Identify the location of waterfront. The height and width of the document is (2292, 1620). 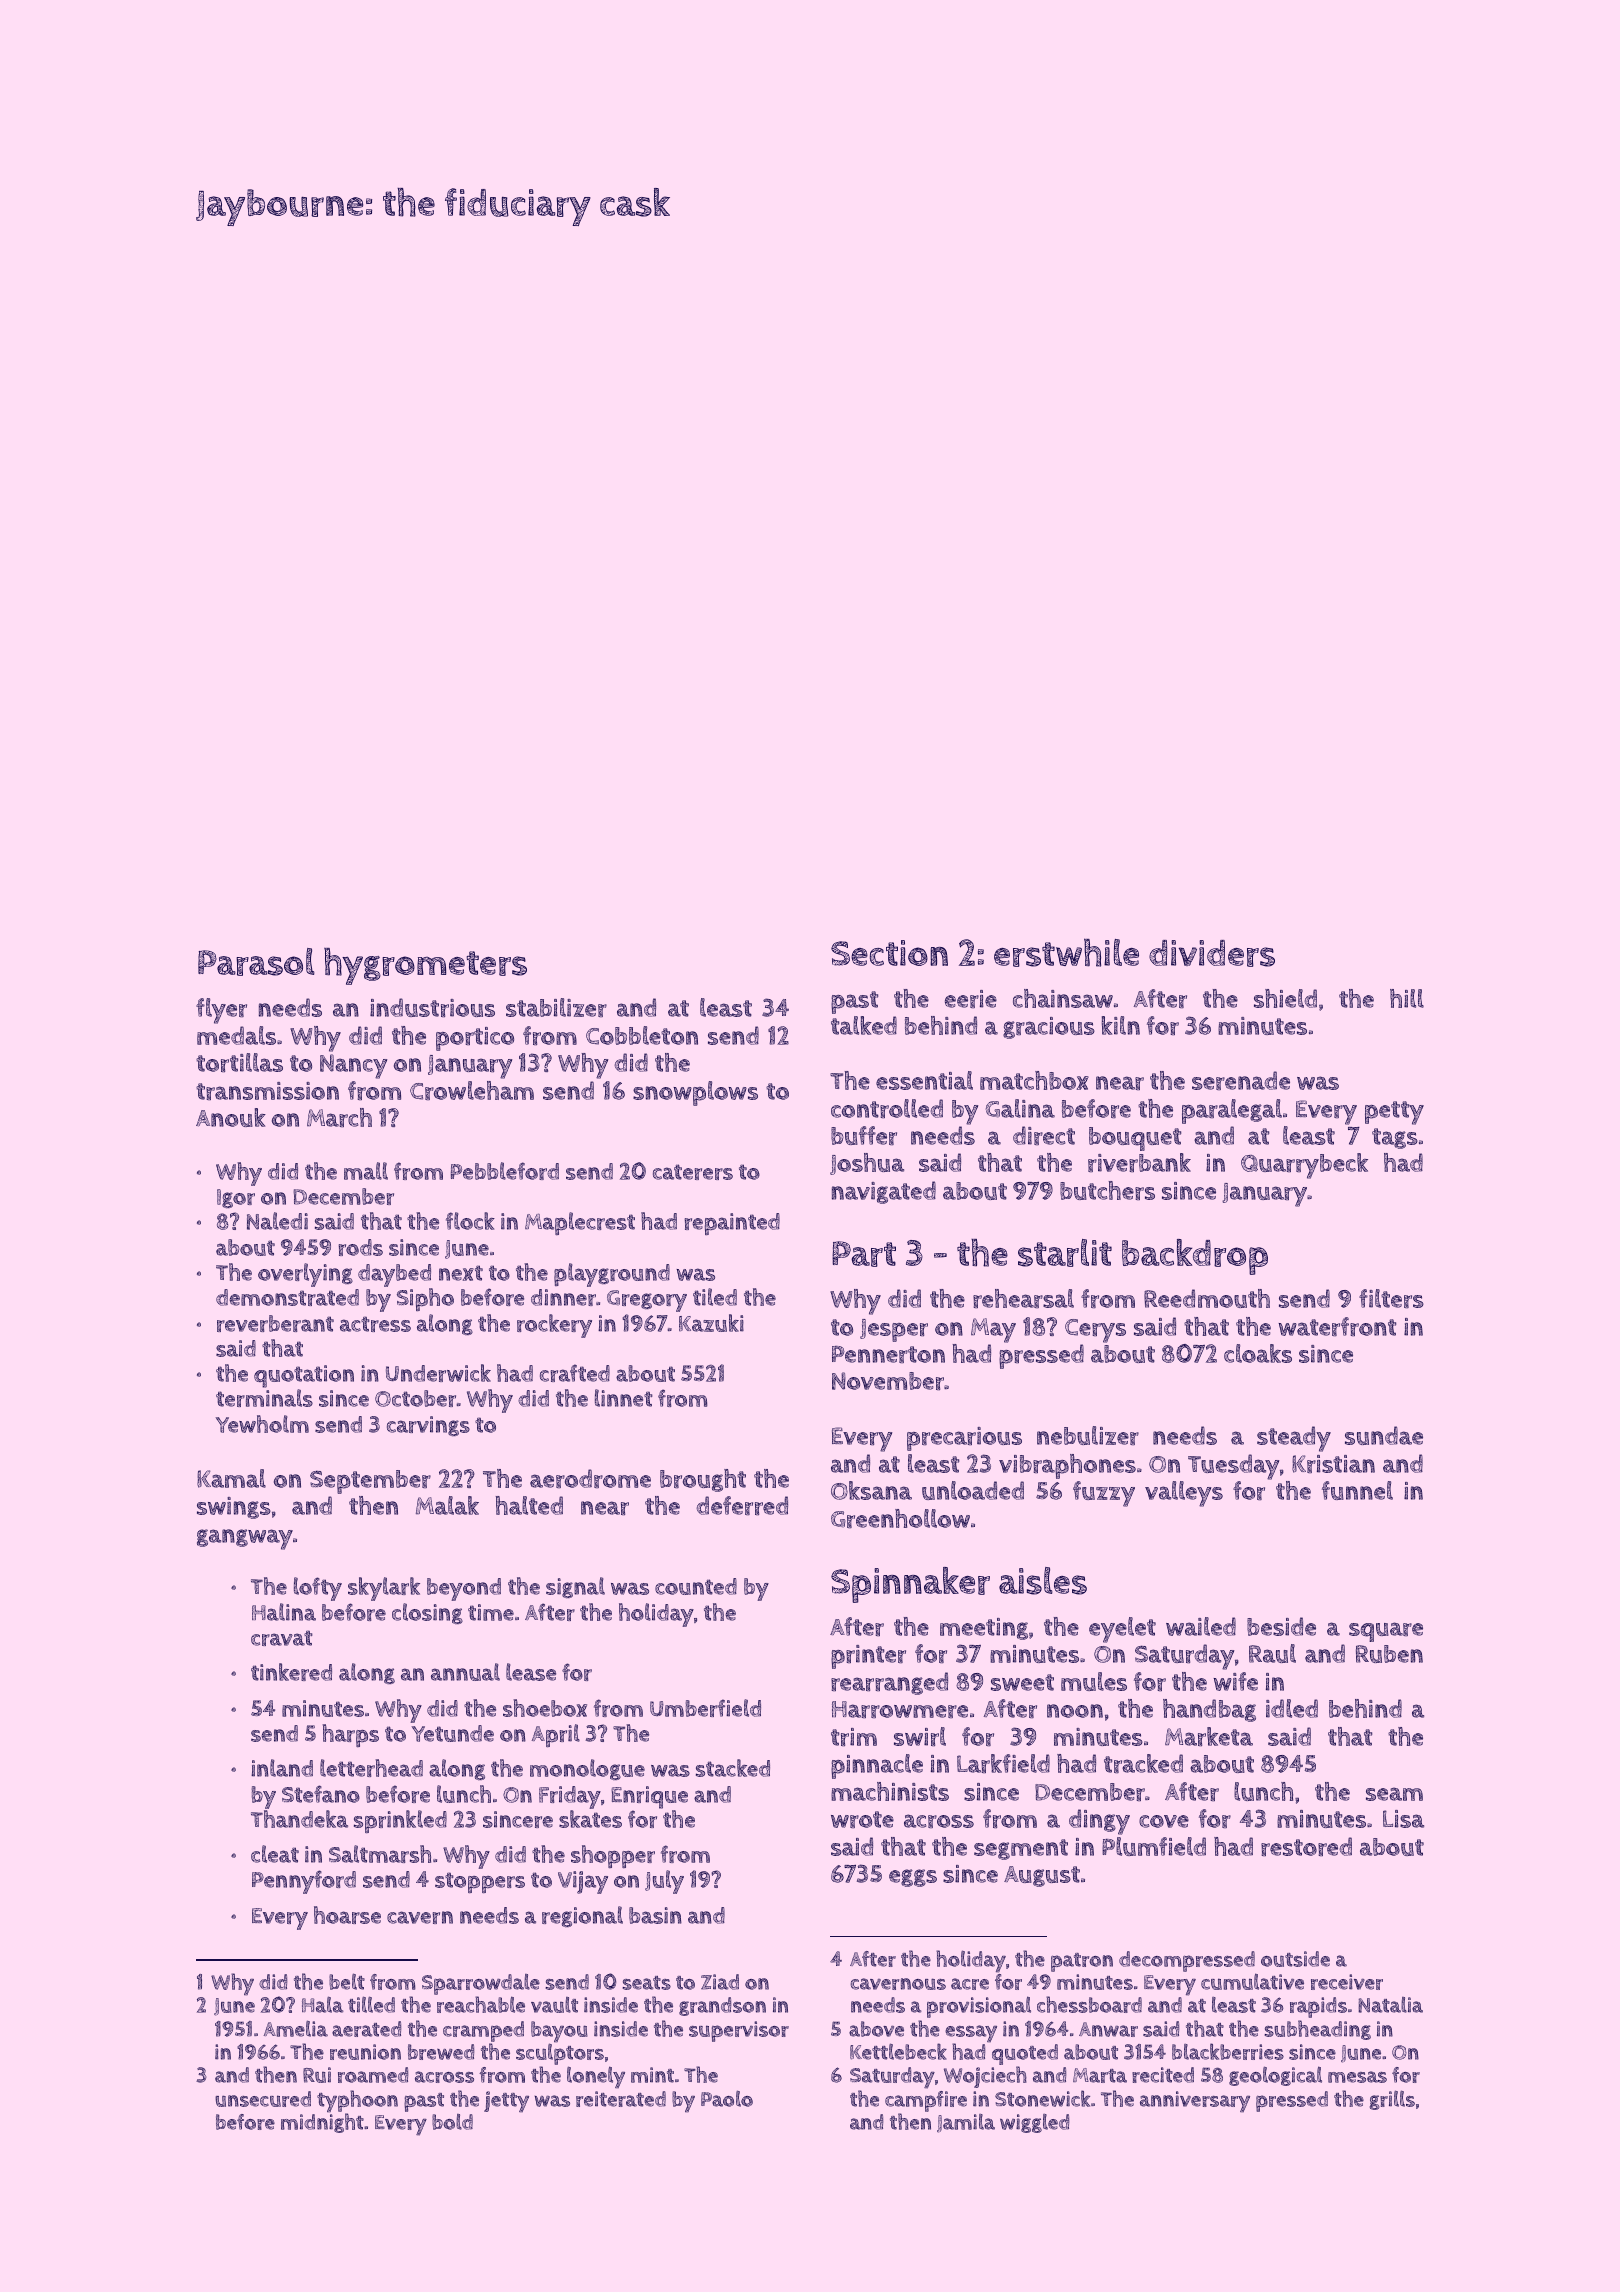
(1337, 1326).
